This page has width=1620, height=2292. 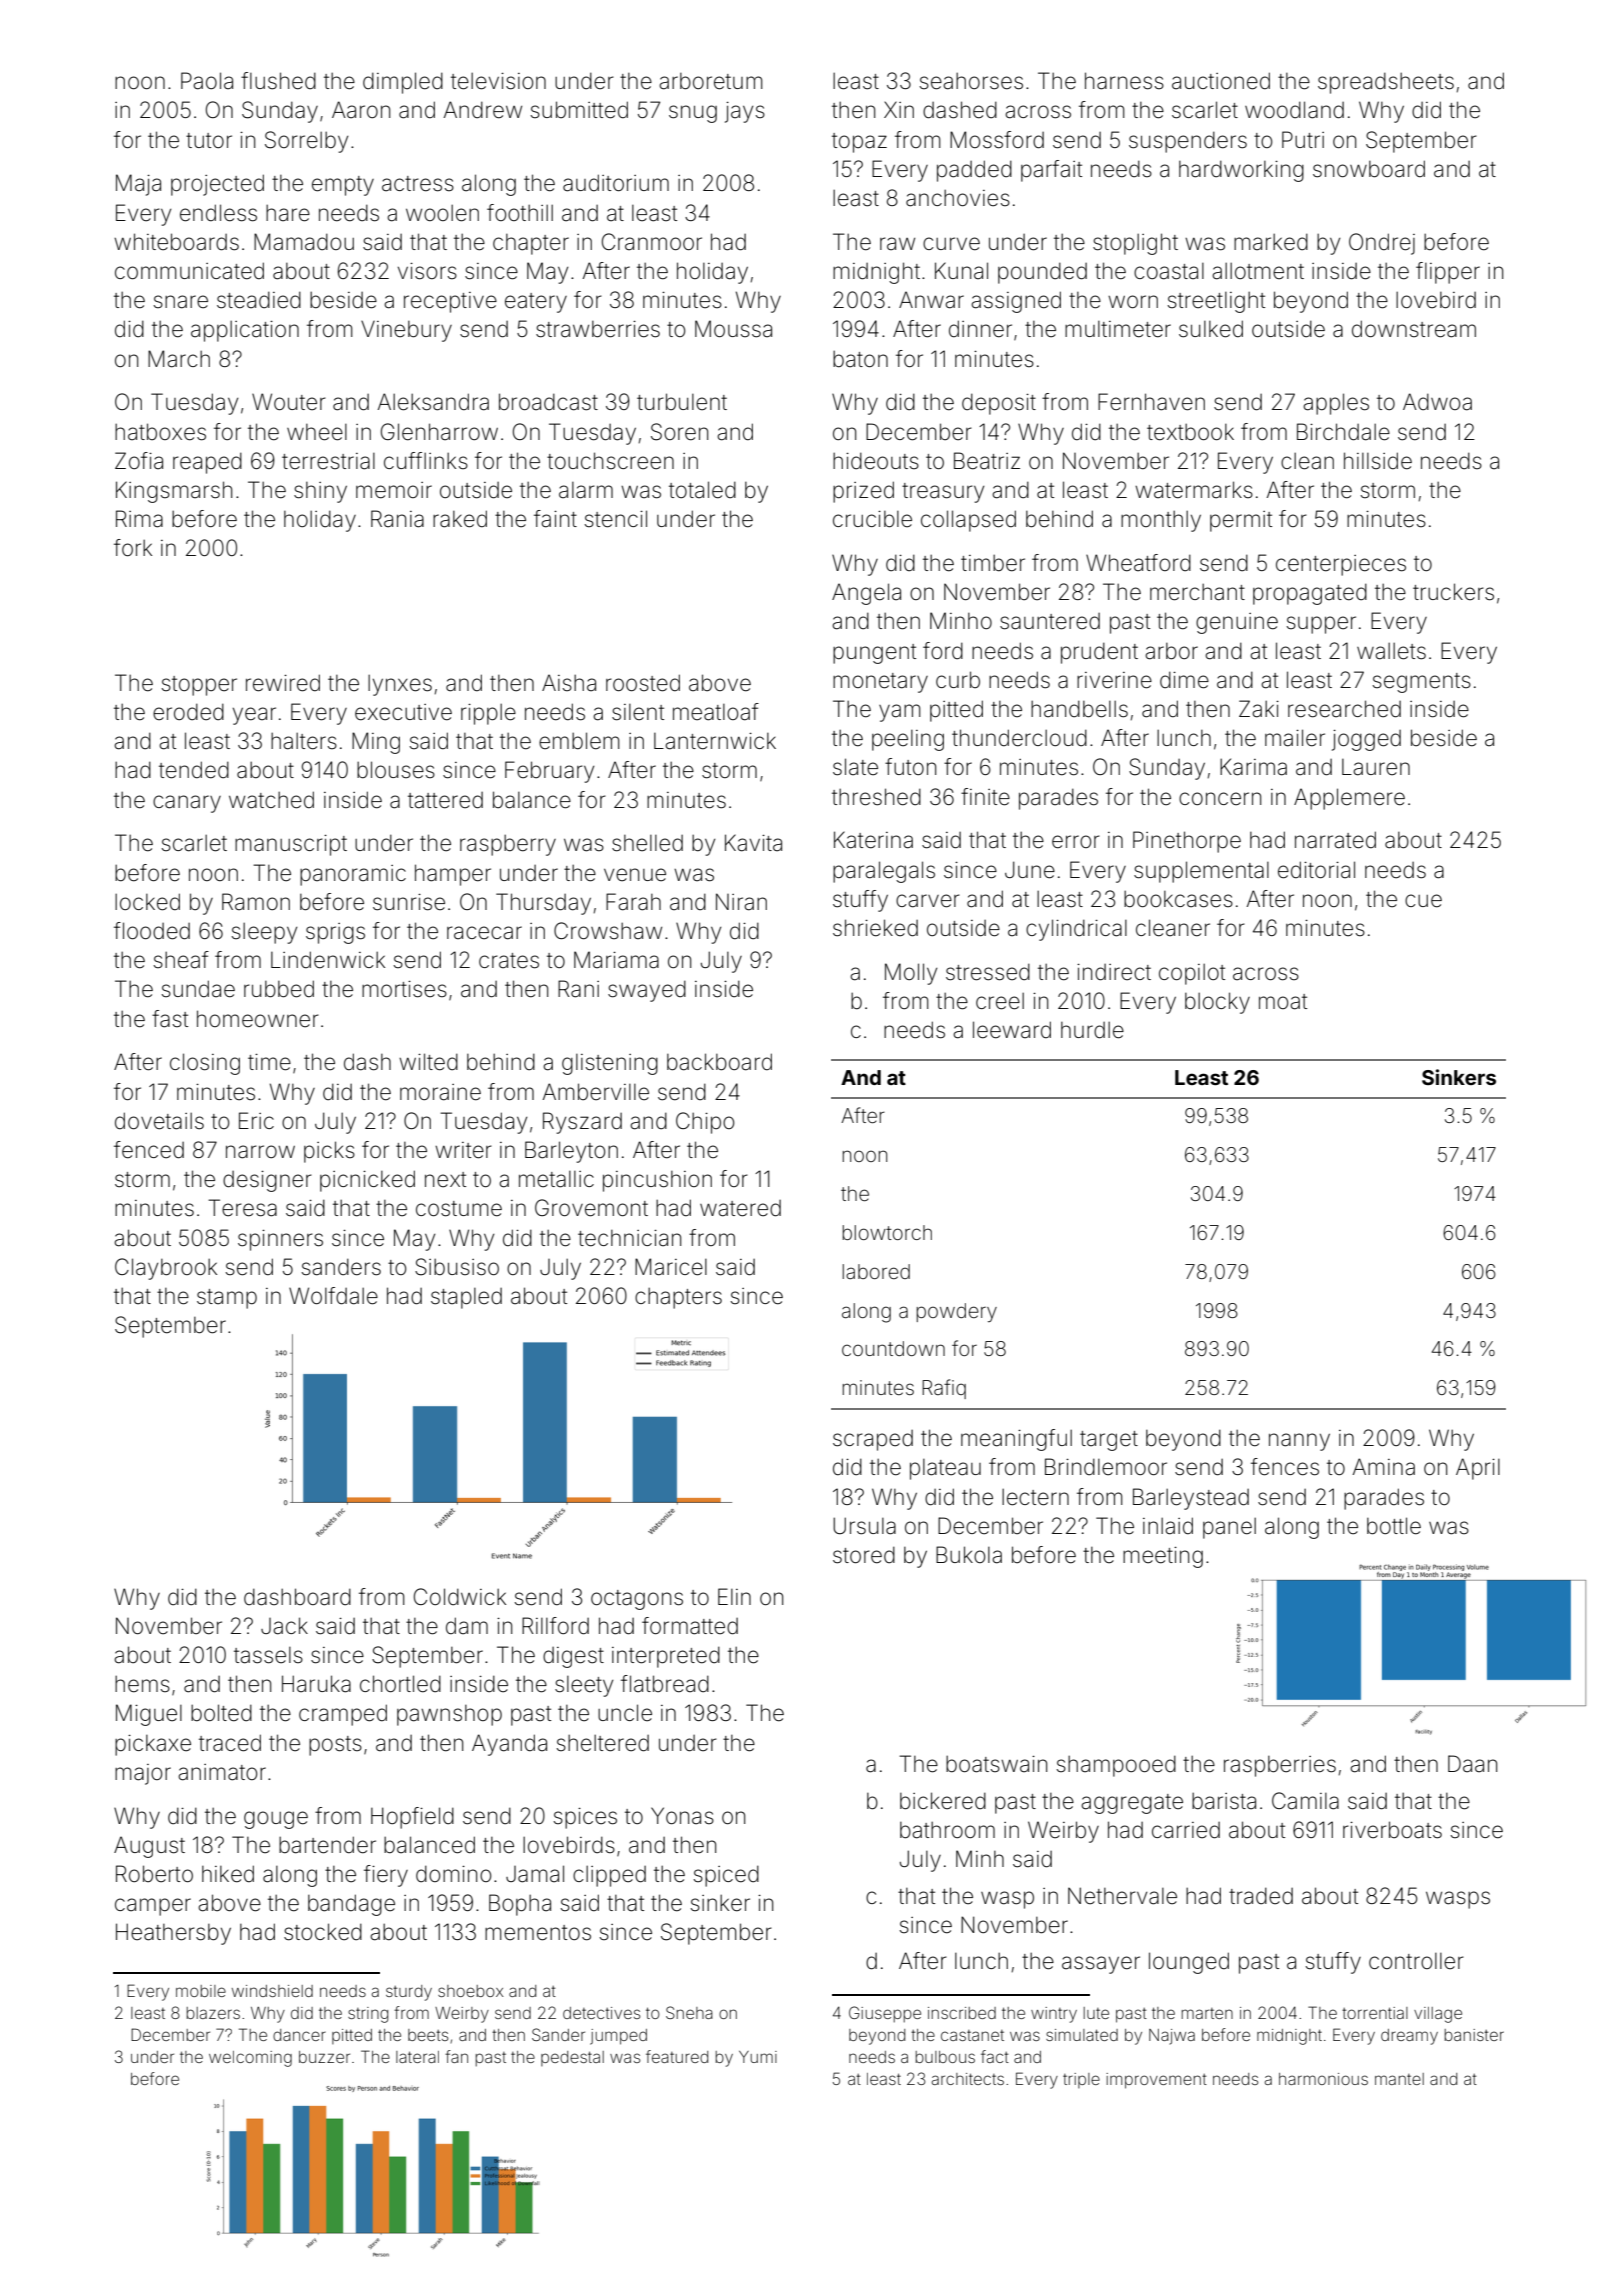 What do you see at coordinates (201, 1991) in the page?
I see `mobile` at bounding box center [201, 1991].
